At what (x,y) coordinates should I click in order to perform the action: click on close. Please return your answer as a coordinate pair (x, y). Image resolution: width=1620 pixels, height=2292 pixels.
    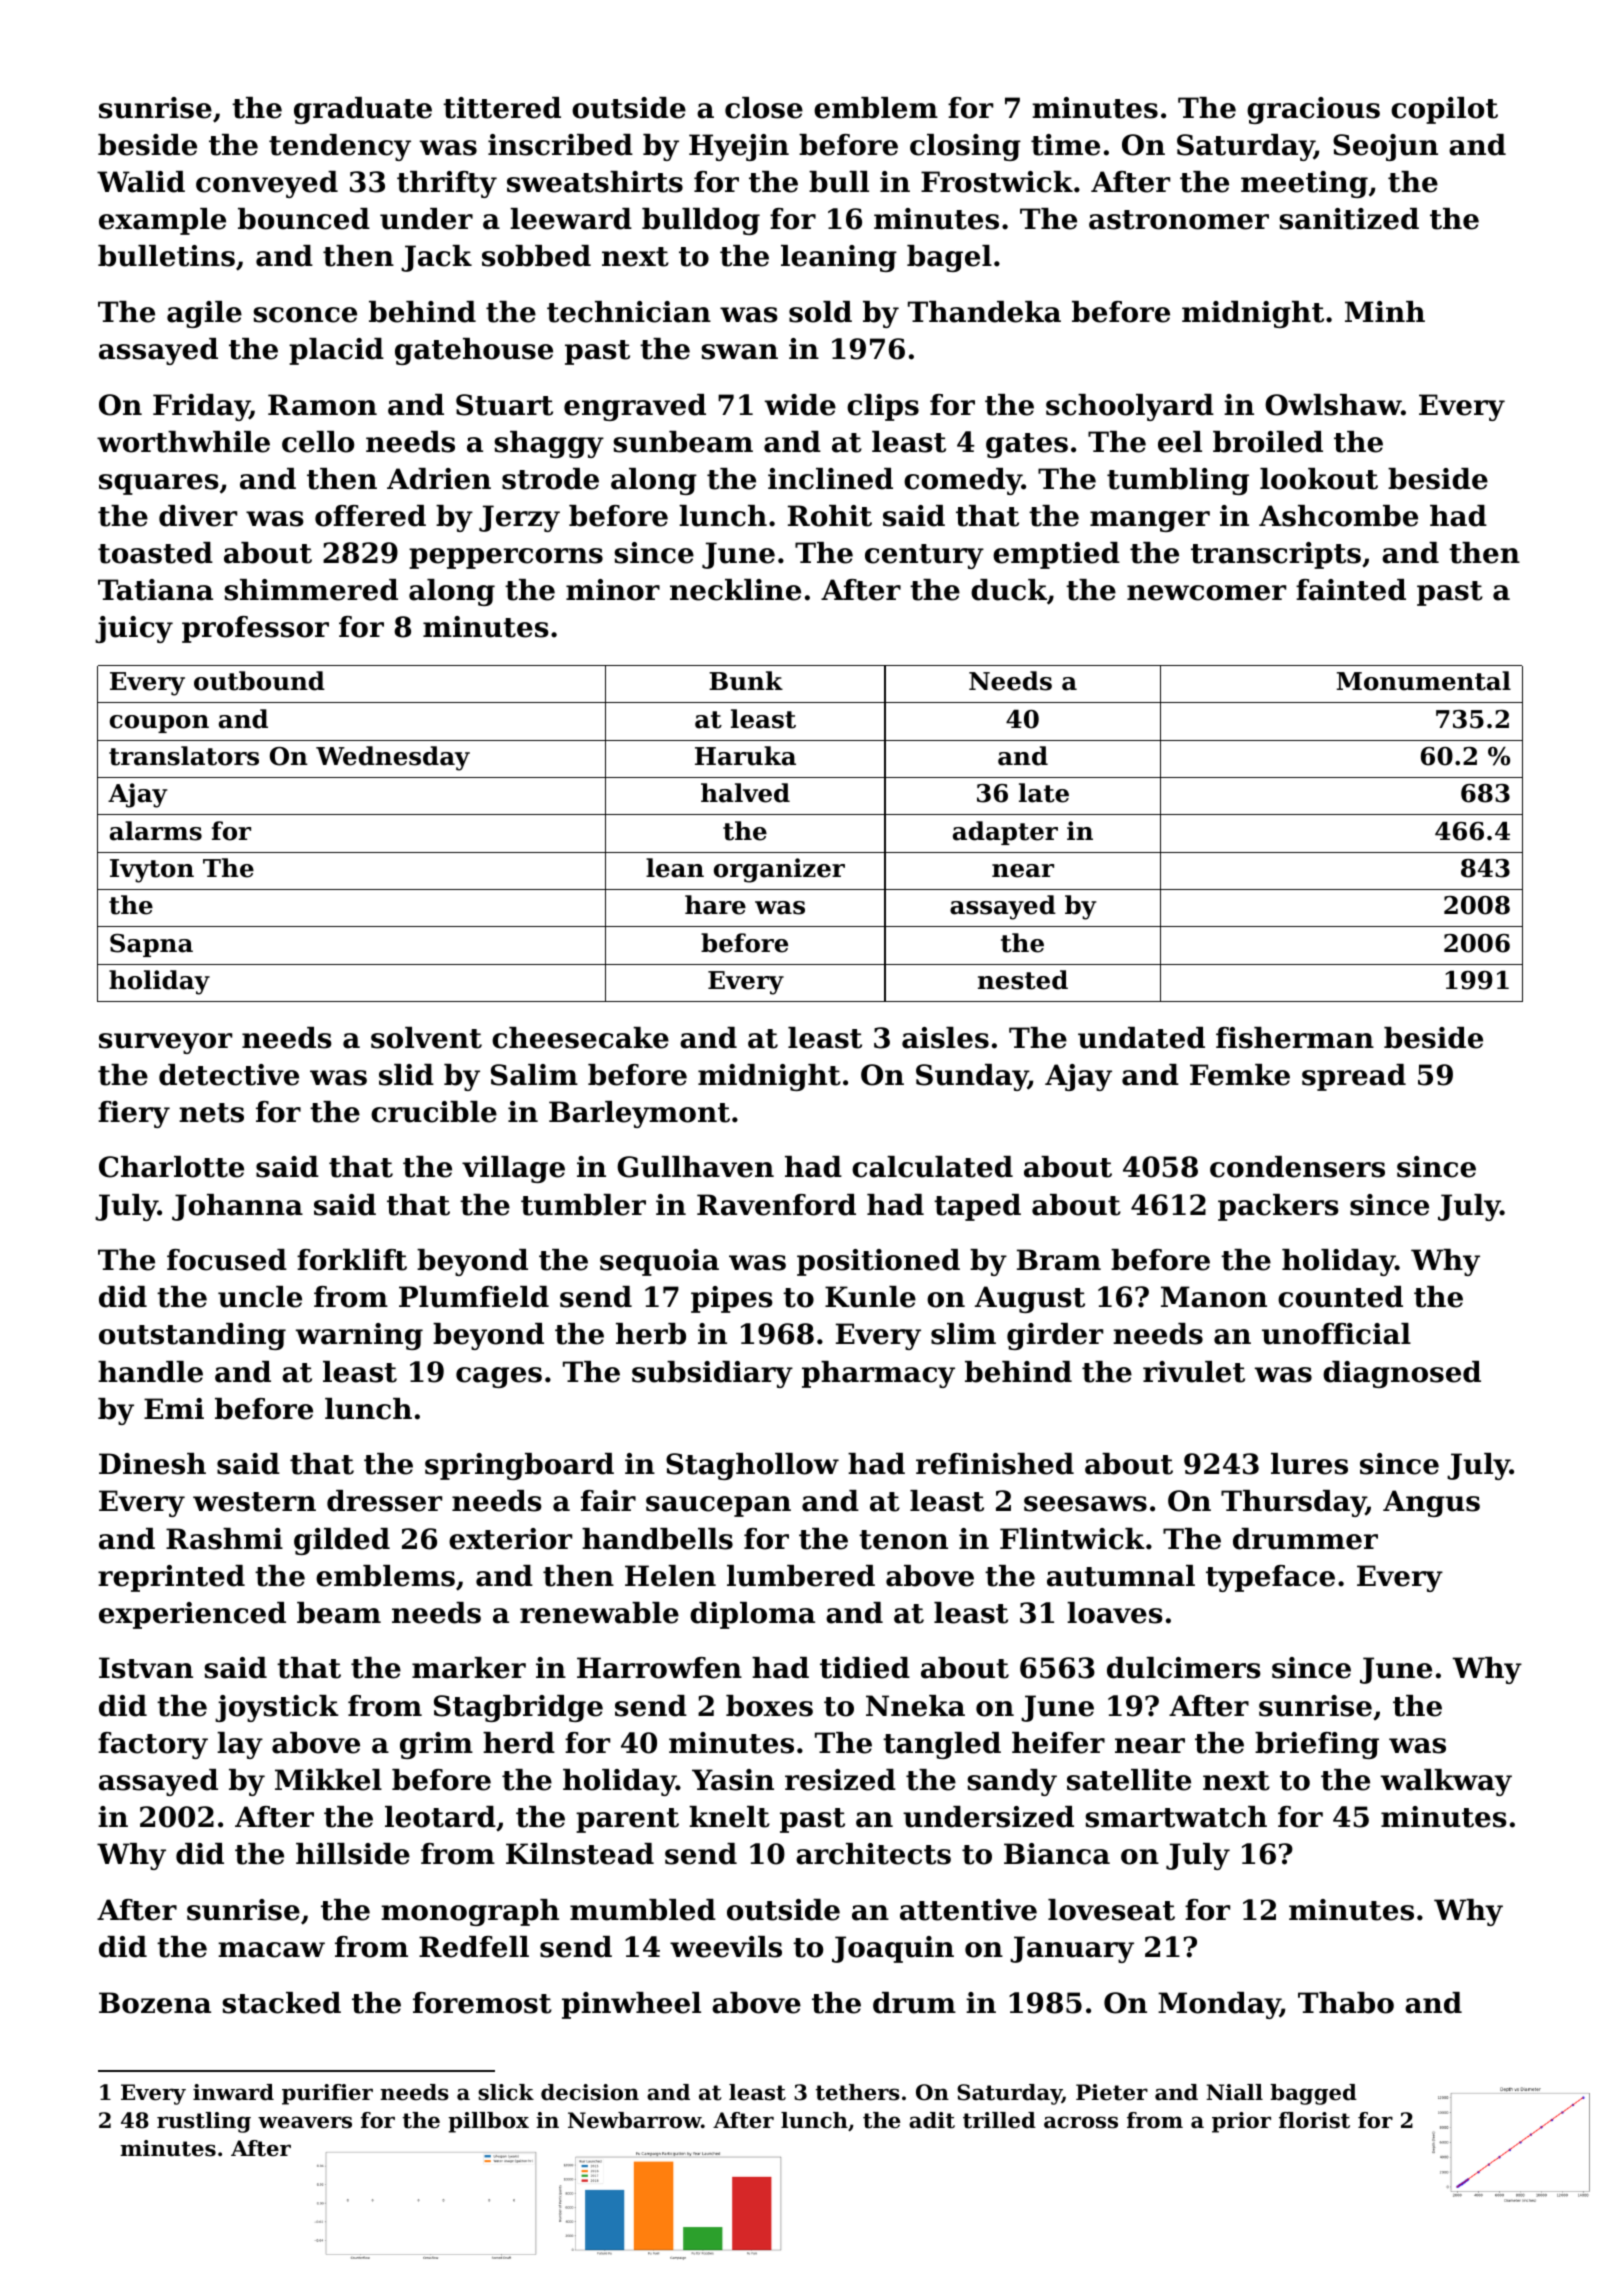
    Looking at the image, I should click on (764, 108).
